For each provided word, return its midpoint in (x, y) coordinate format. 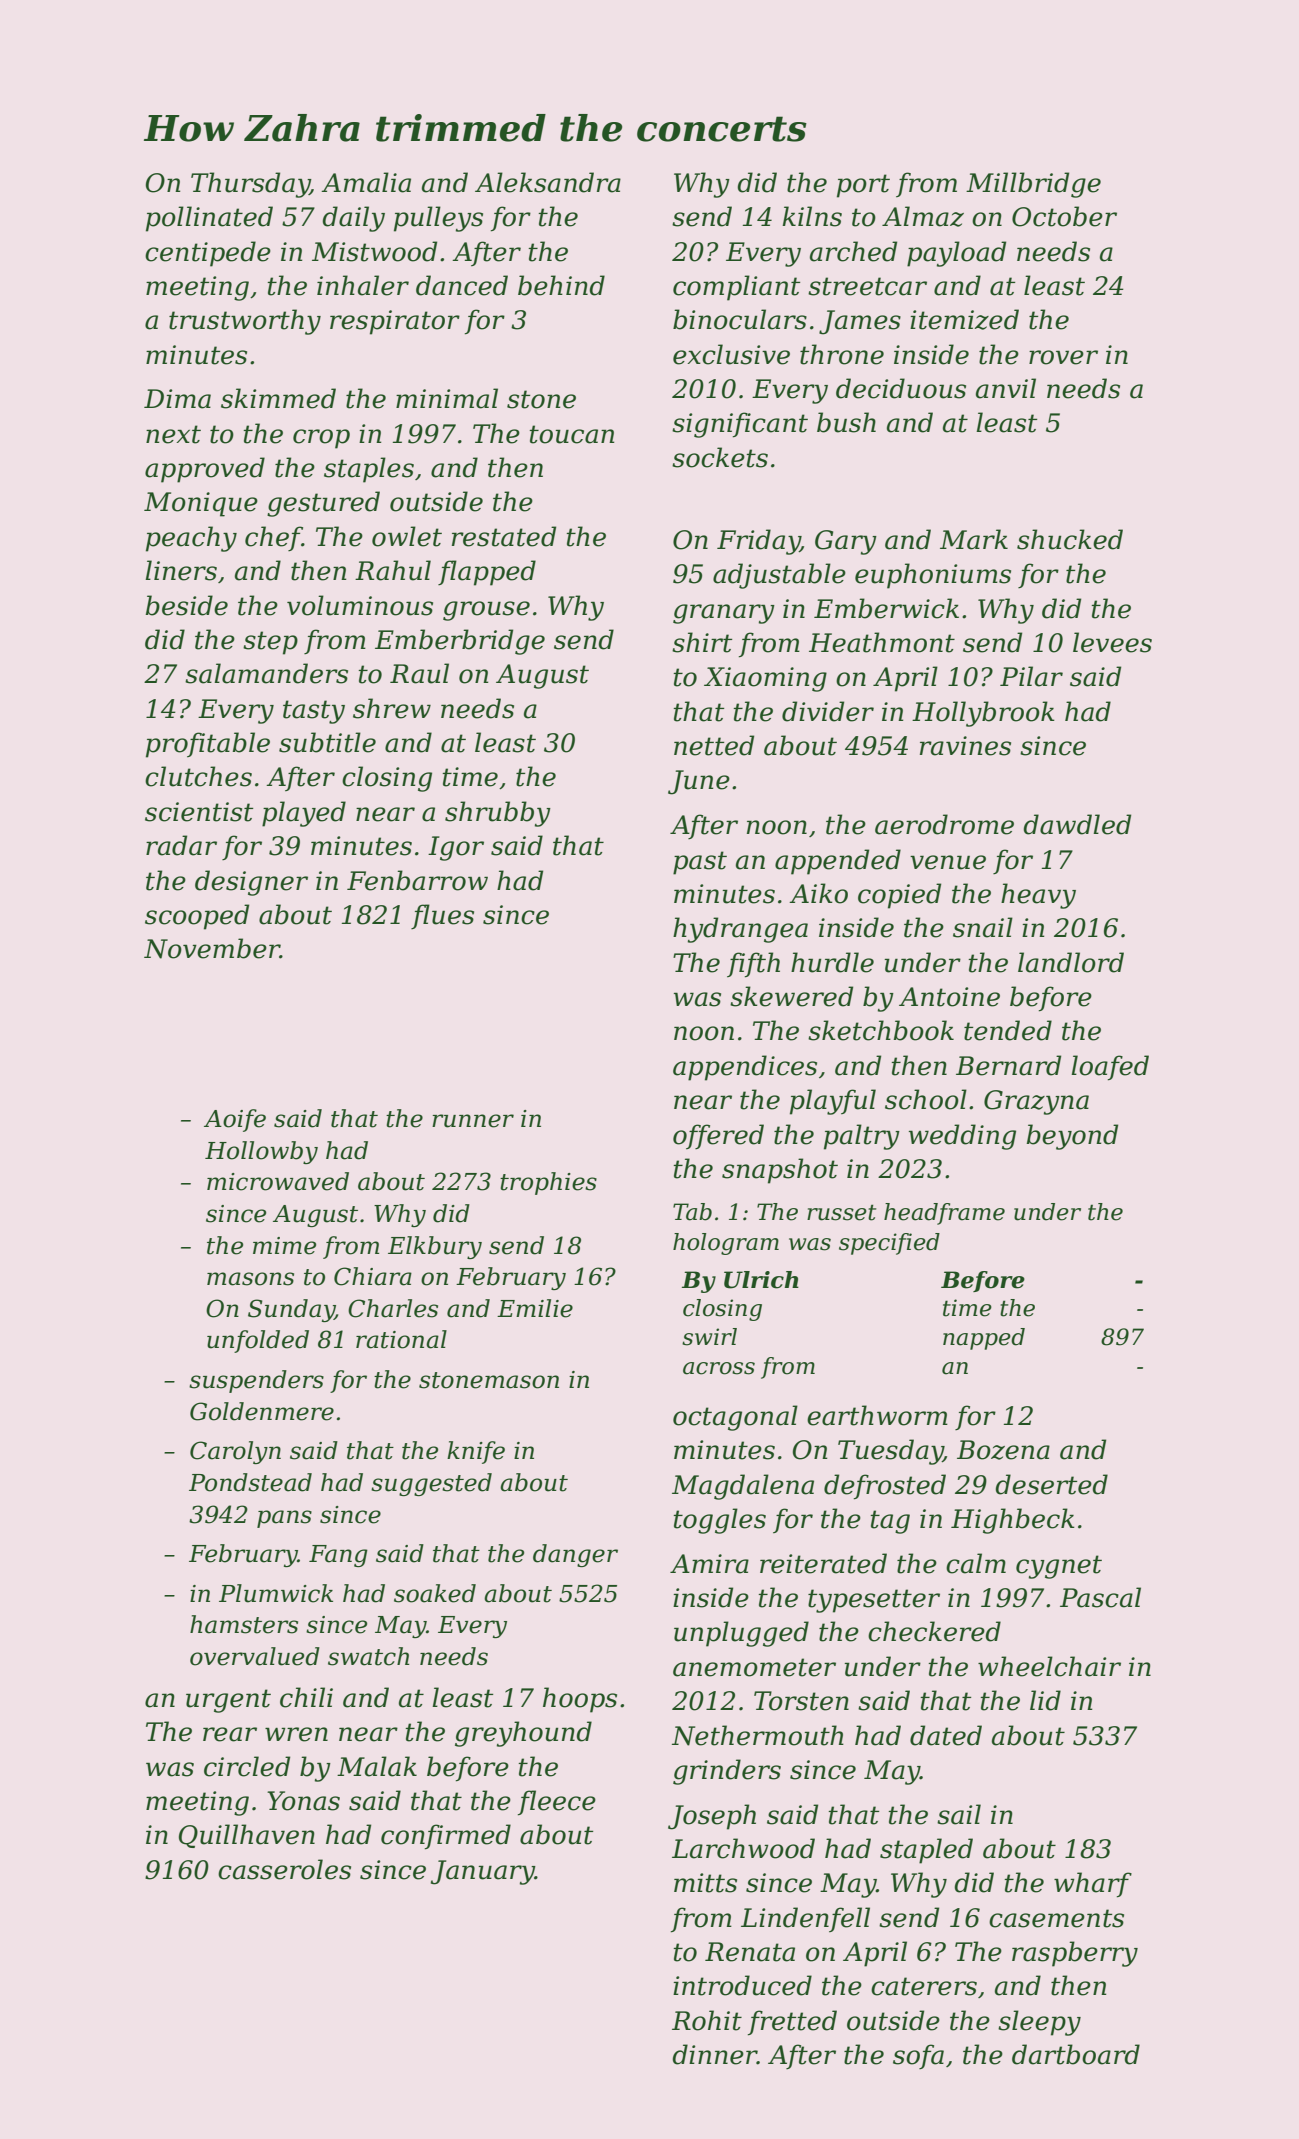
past (700, 863)
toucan (571, 434)
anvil (1006, 388)
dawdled (1077, 824)
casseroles (284, 1869)
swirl (709, 1337)
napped (984, 1339)
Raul (419, 673)
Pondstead (250, 1482)
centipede (208, 254)
